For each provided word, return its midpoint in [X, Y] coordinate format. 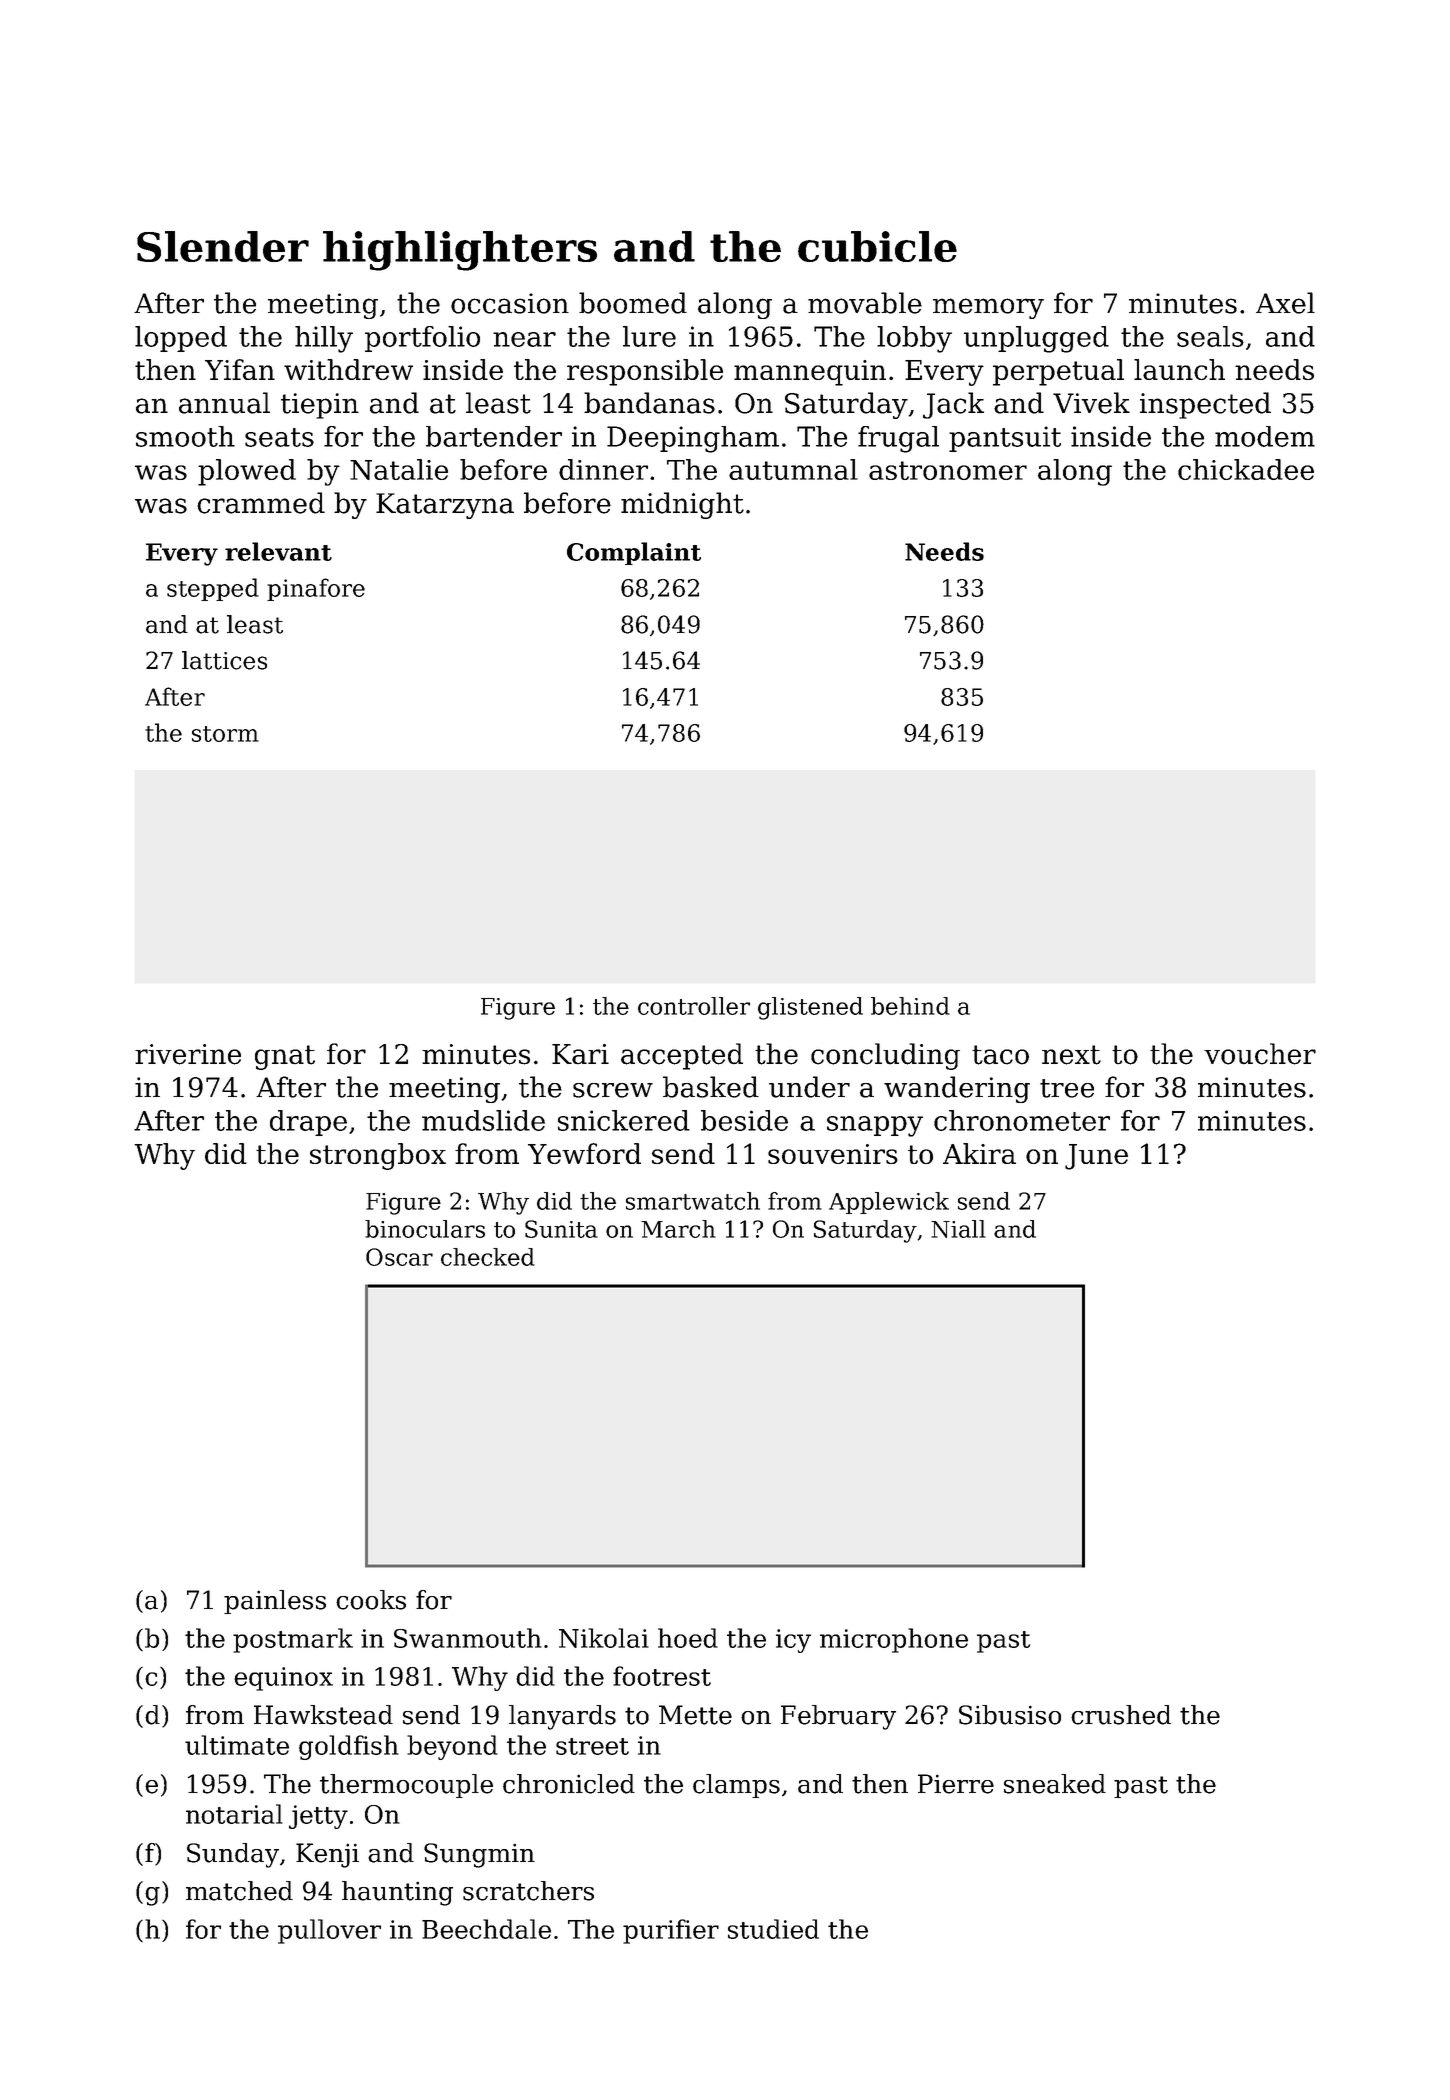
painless [275, 1602]
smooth [185, 436]
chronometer [1022, 1120]
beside [744, 1120]
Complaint [634, 553]
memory [988, 308]
